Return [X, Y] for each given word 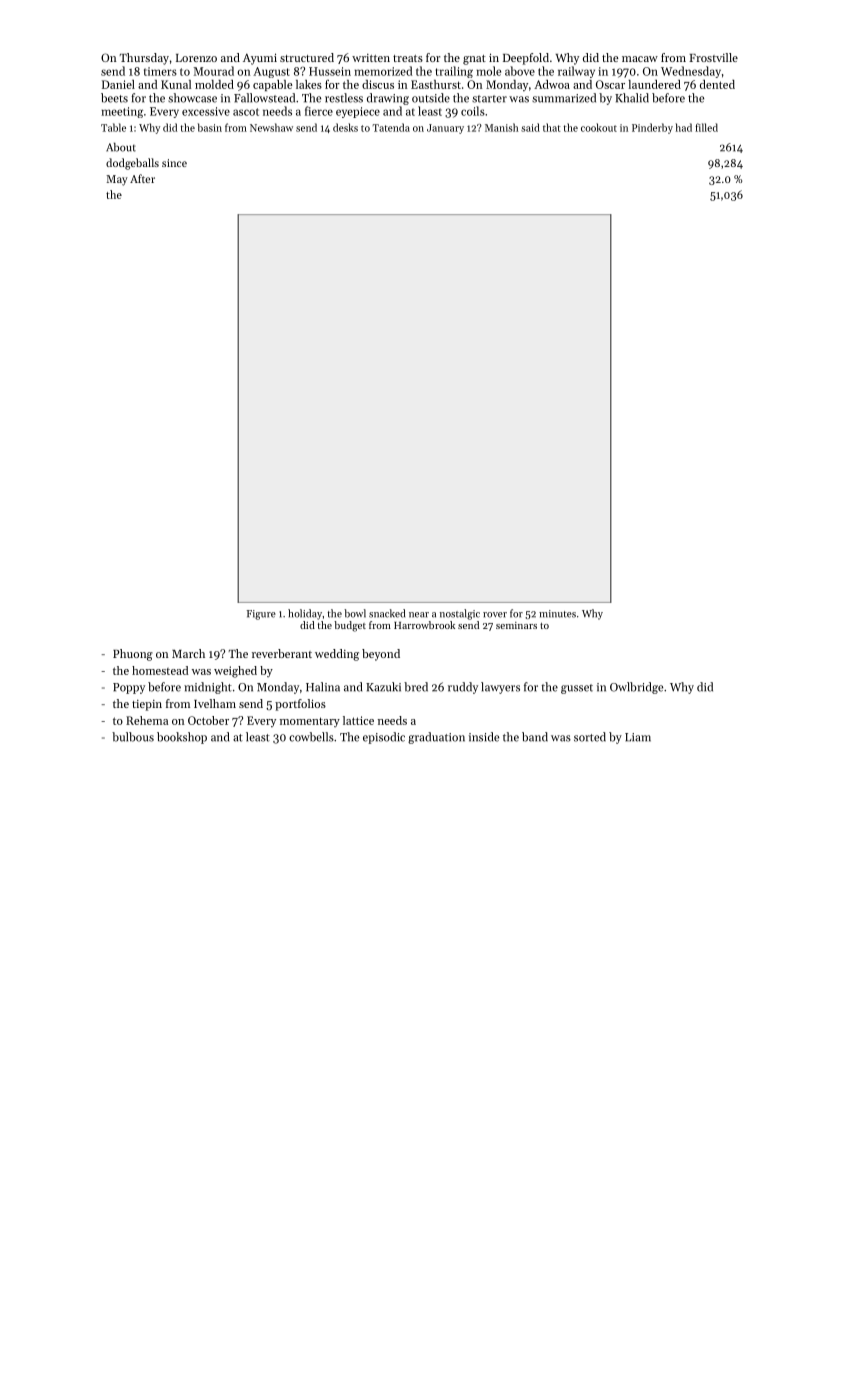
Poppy [129, 688]
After [142, 178]
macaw [640, 59]
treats [408, 58]
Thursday [144, 59]
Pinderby [652, 128]
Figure [261, 615]
